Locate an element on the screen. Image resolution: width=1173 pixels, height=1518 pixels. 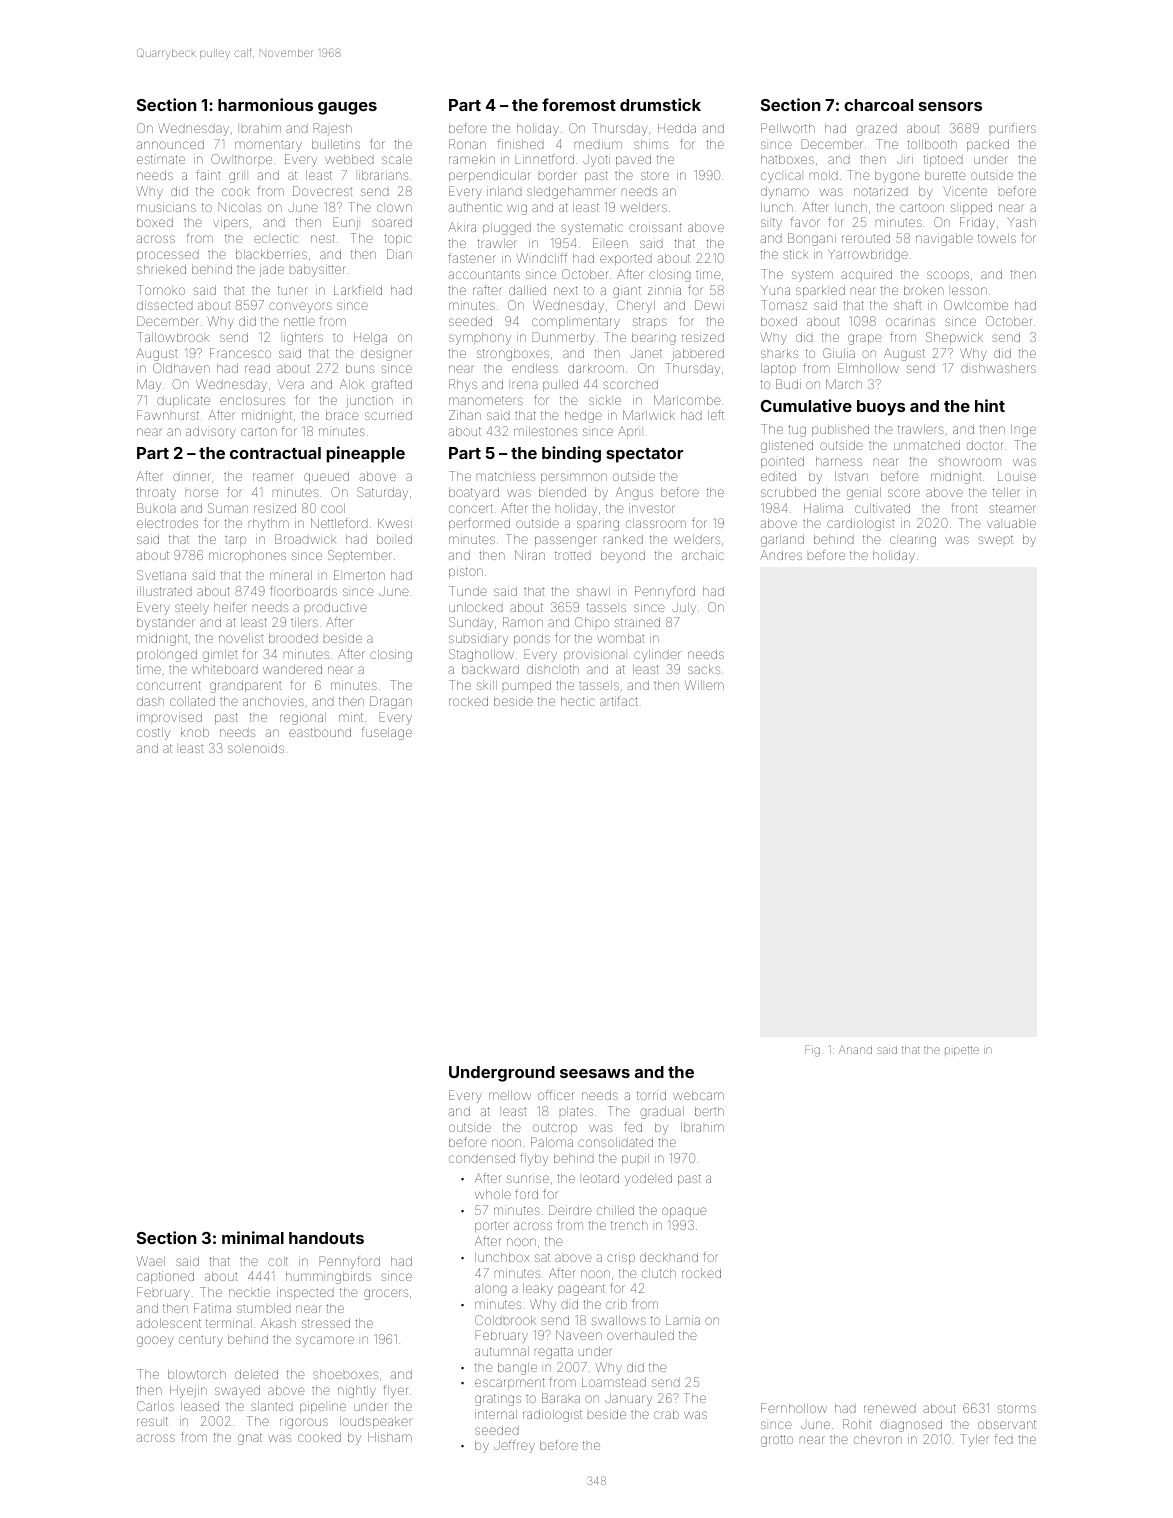
costly is located at coordinates (153, 734).
